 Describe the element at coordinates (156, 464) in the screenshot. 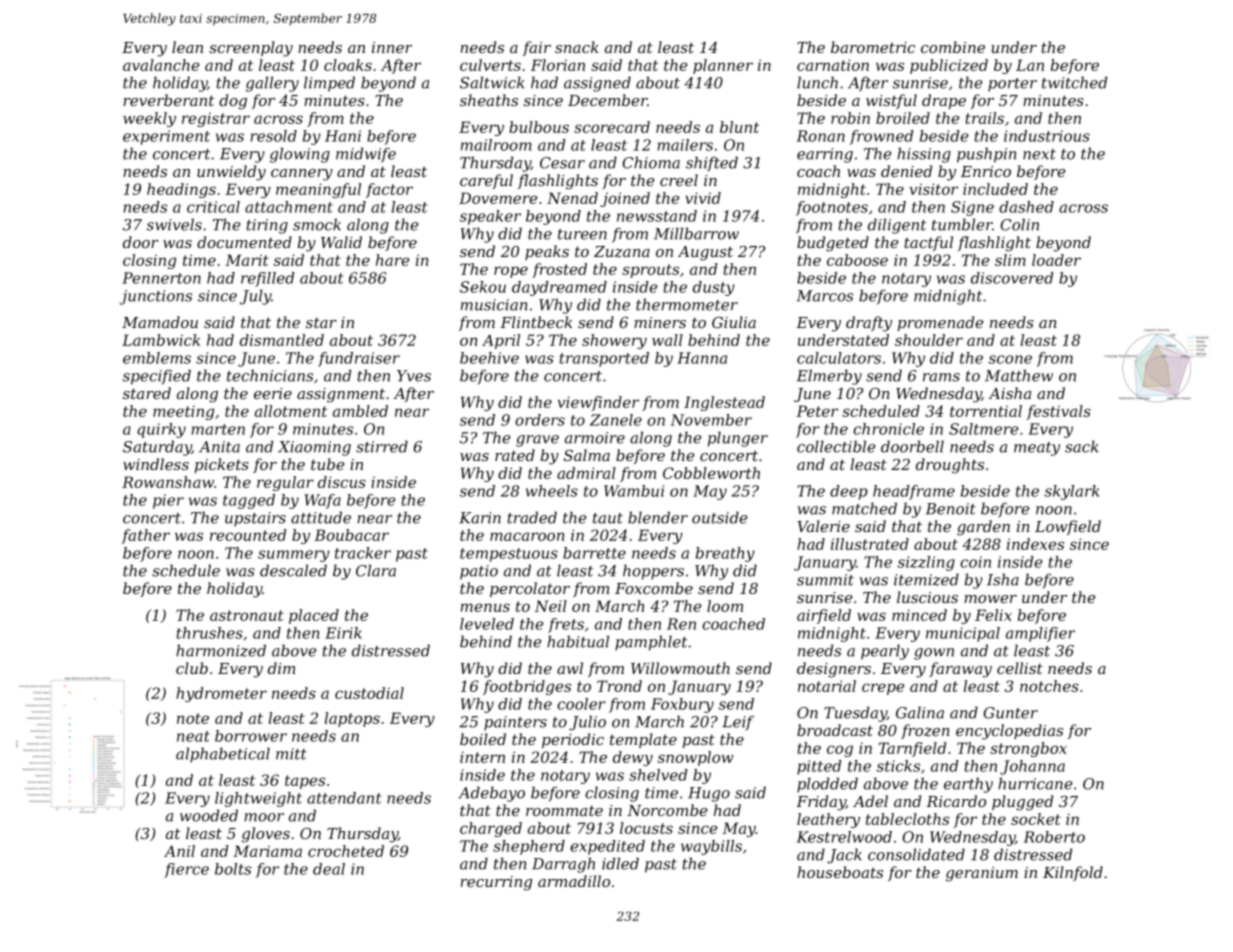

I see `windless` at that location.
